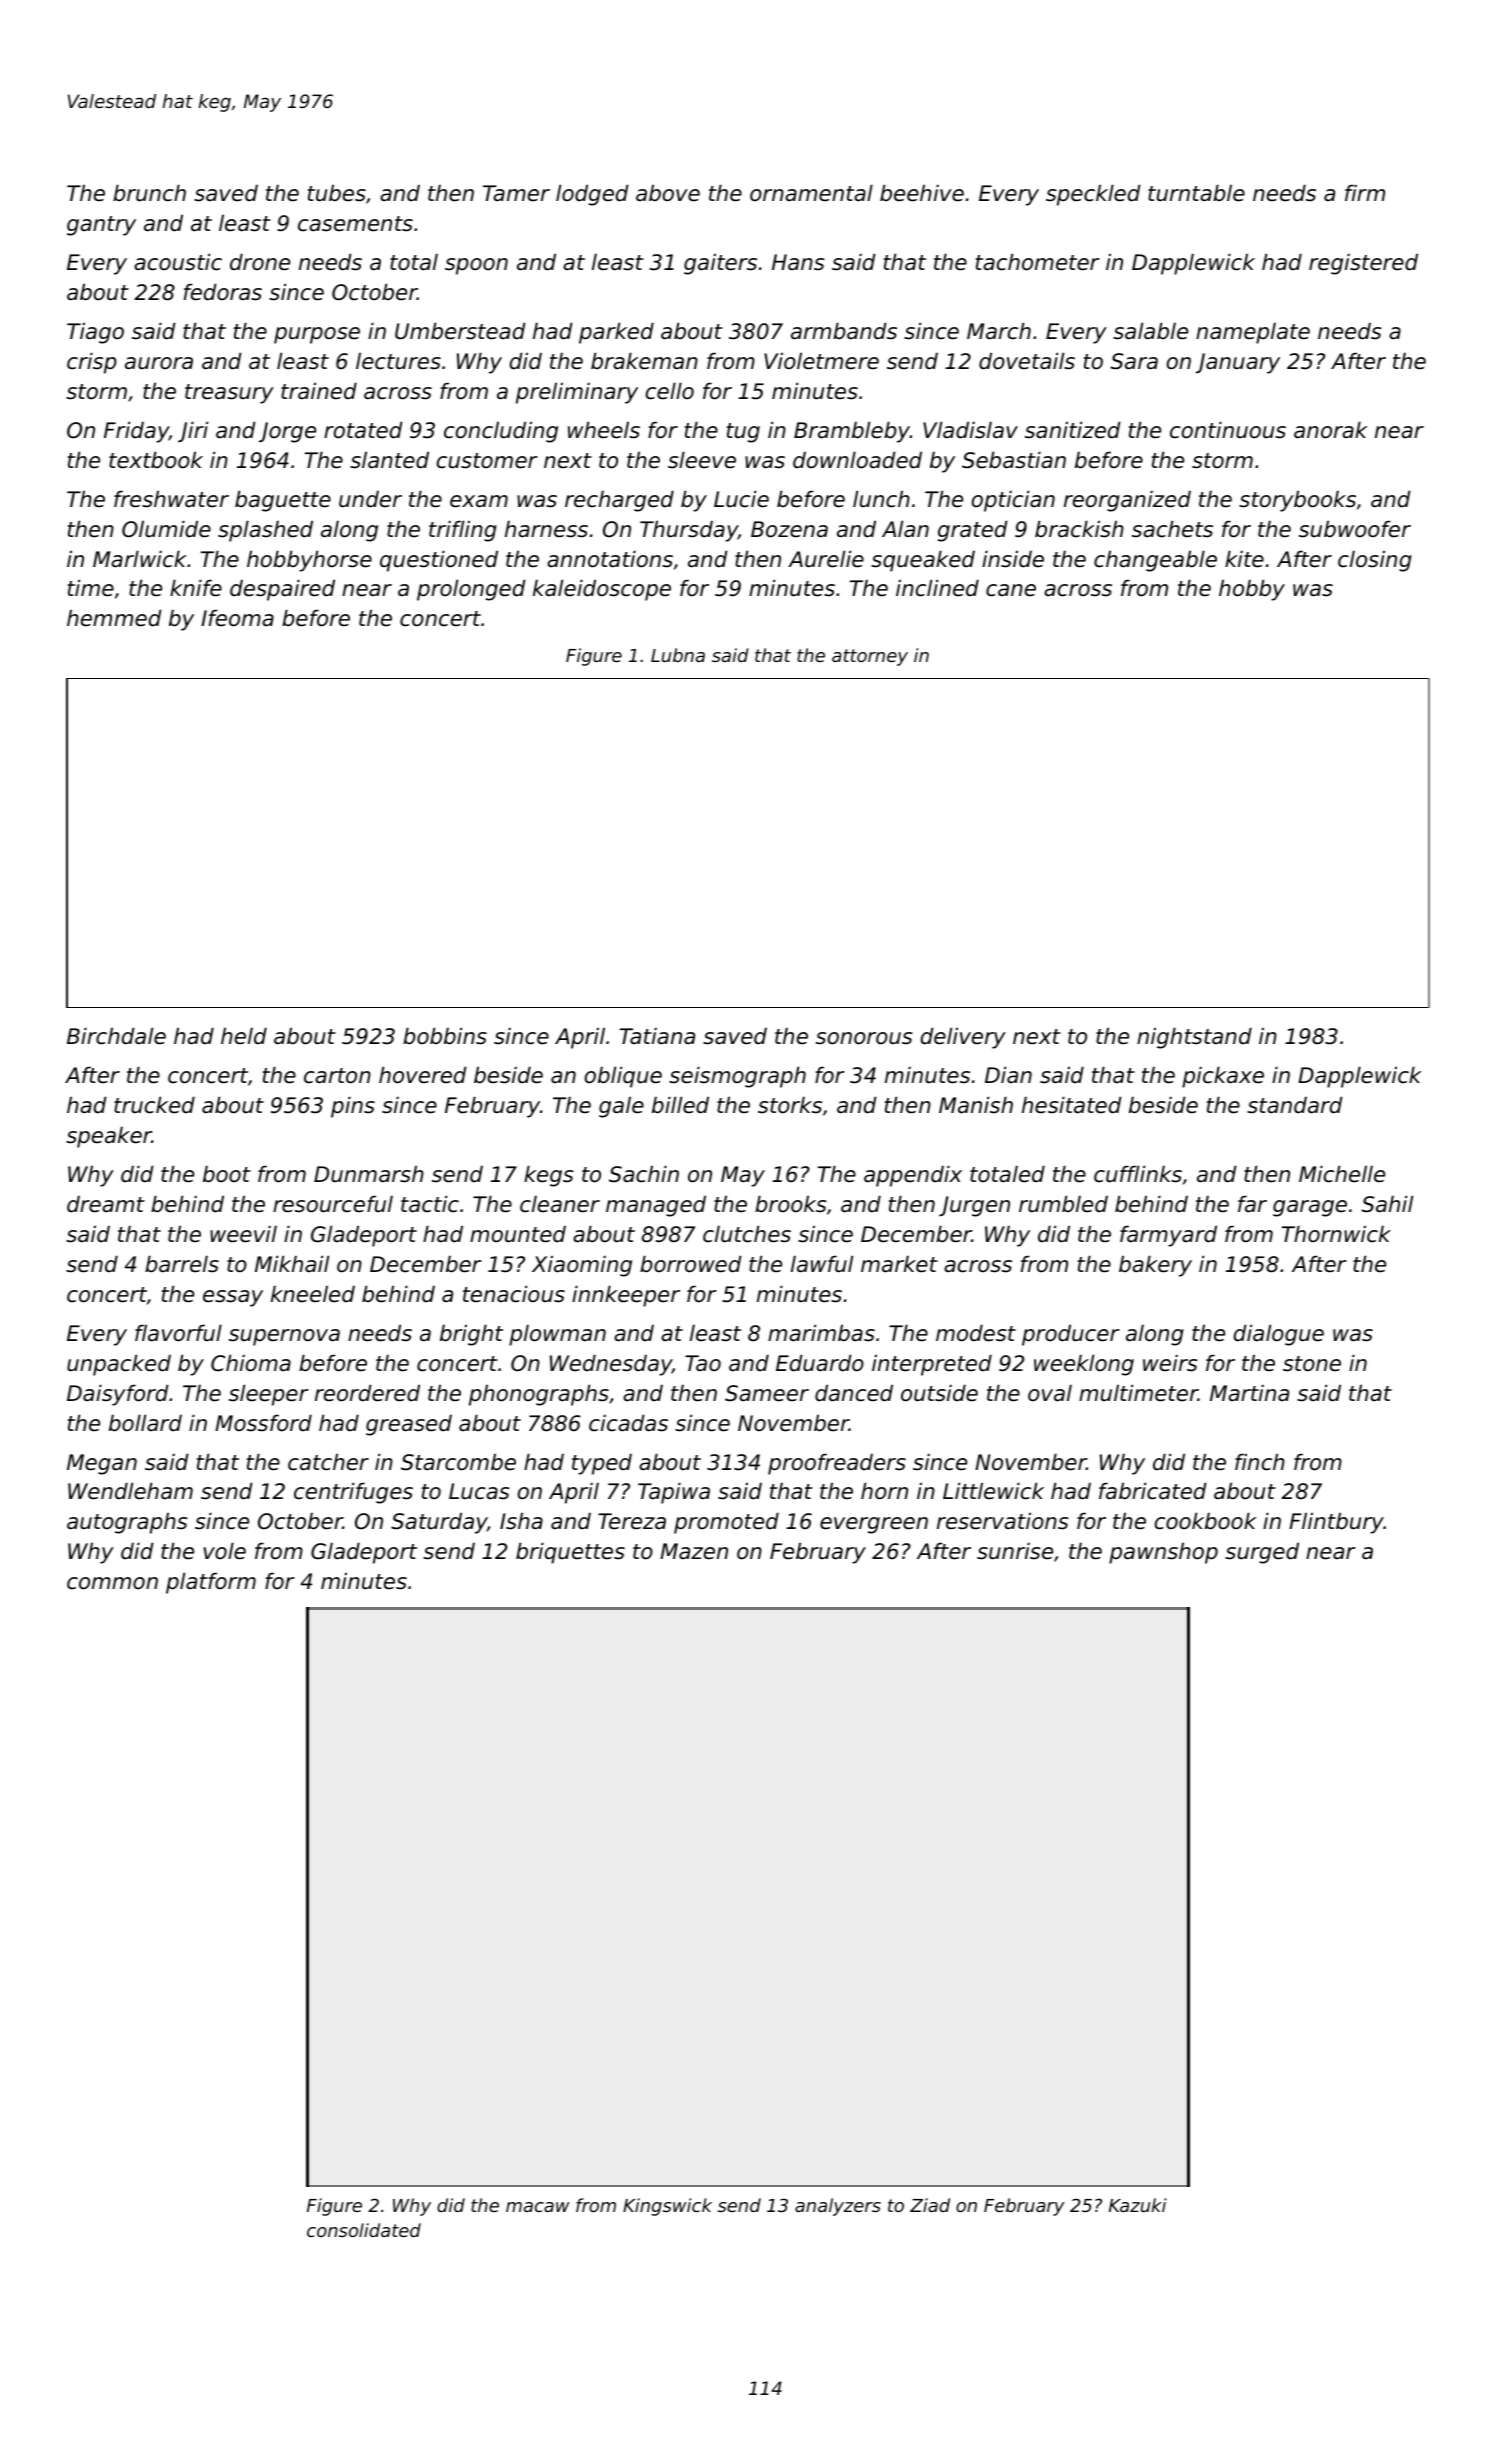 The height and width of the page is (2464, 1496). What do you see at coordinates (874, 1525) in the page?
I see `evergreen` at bounding box center [874, 1525].
